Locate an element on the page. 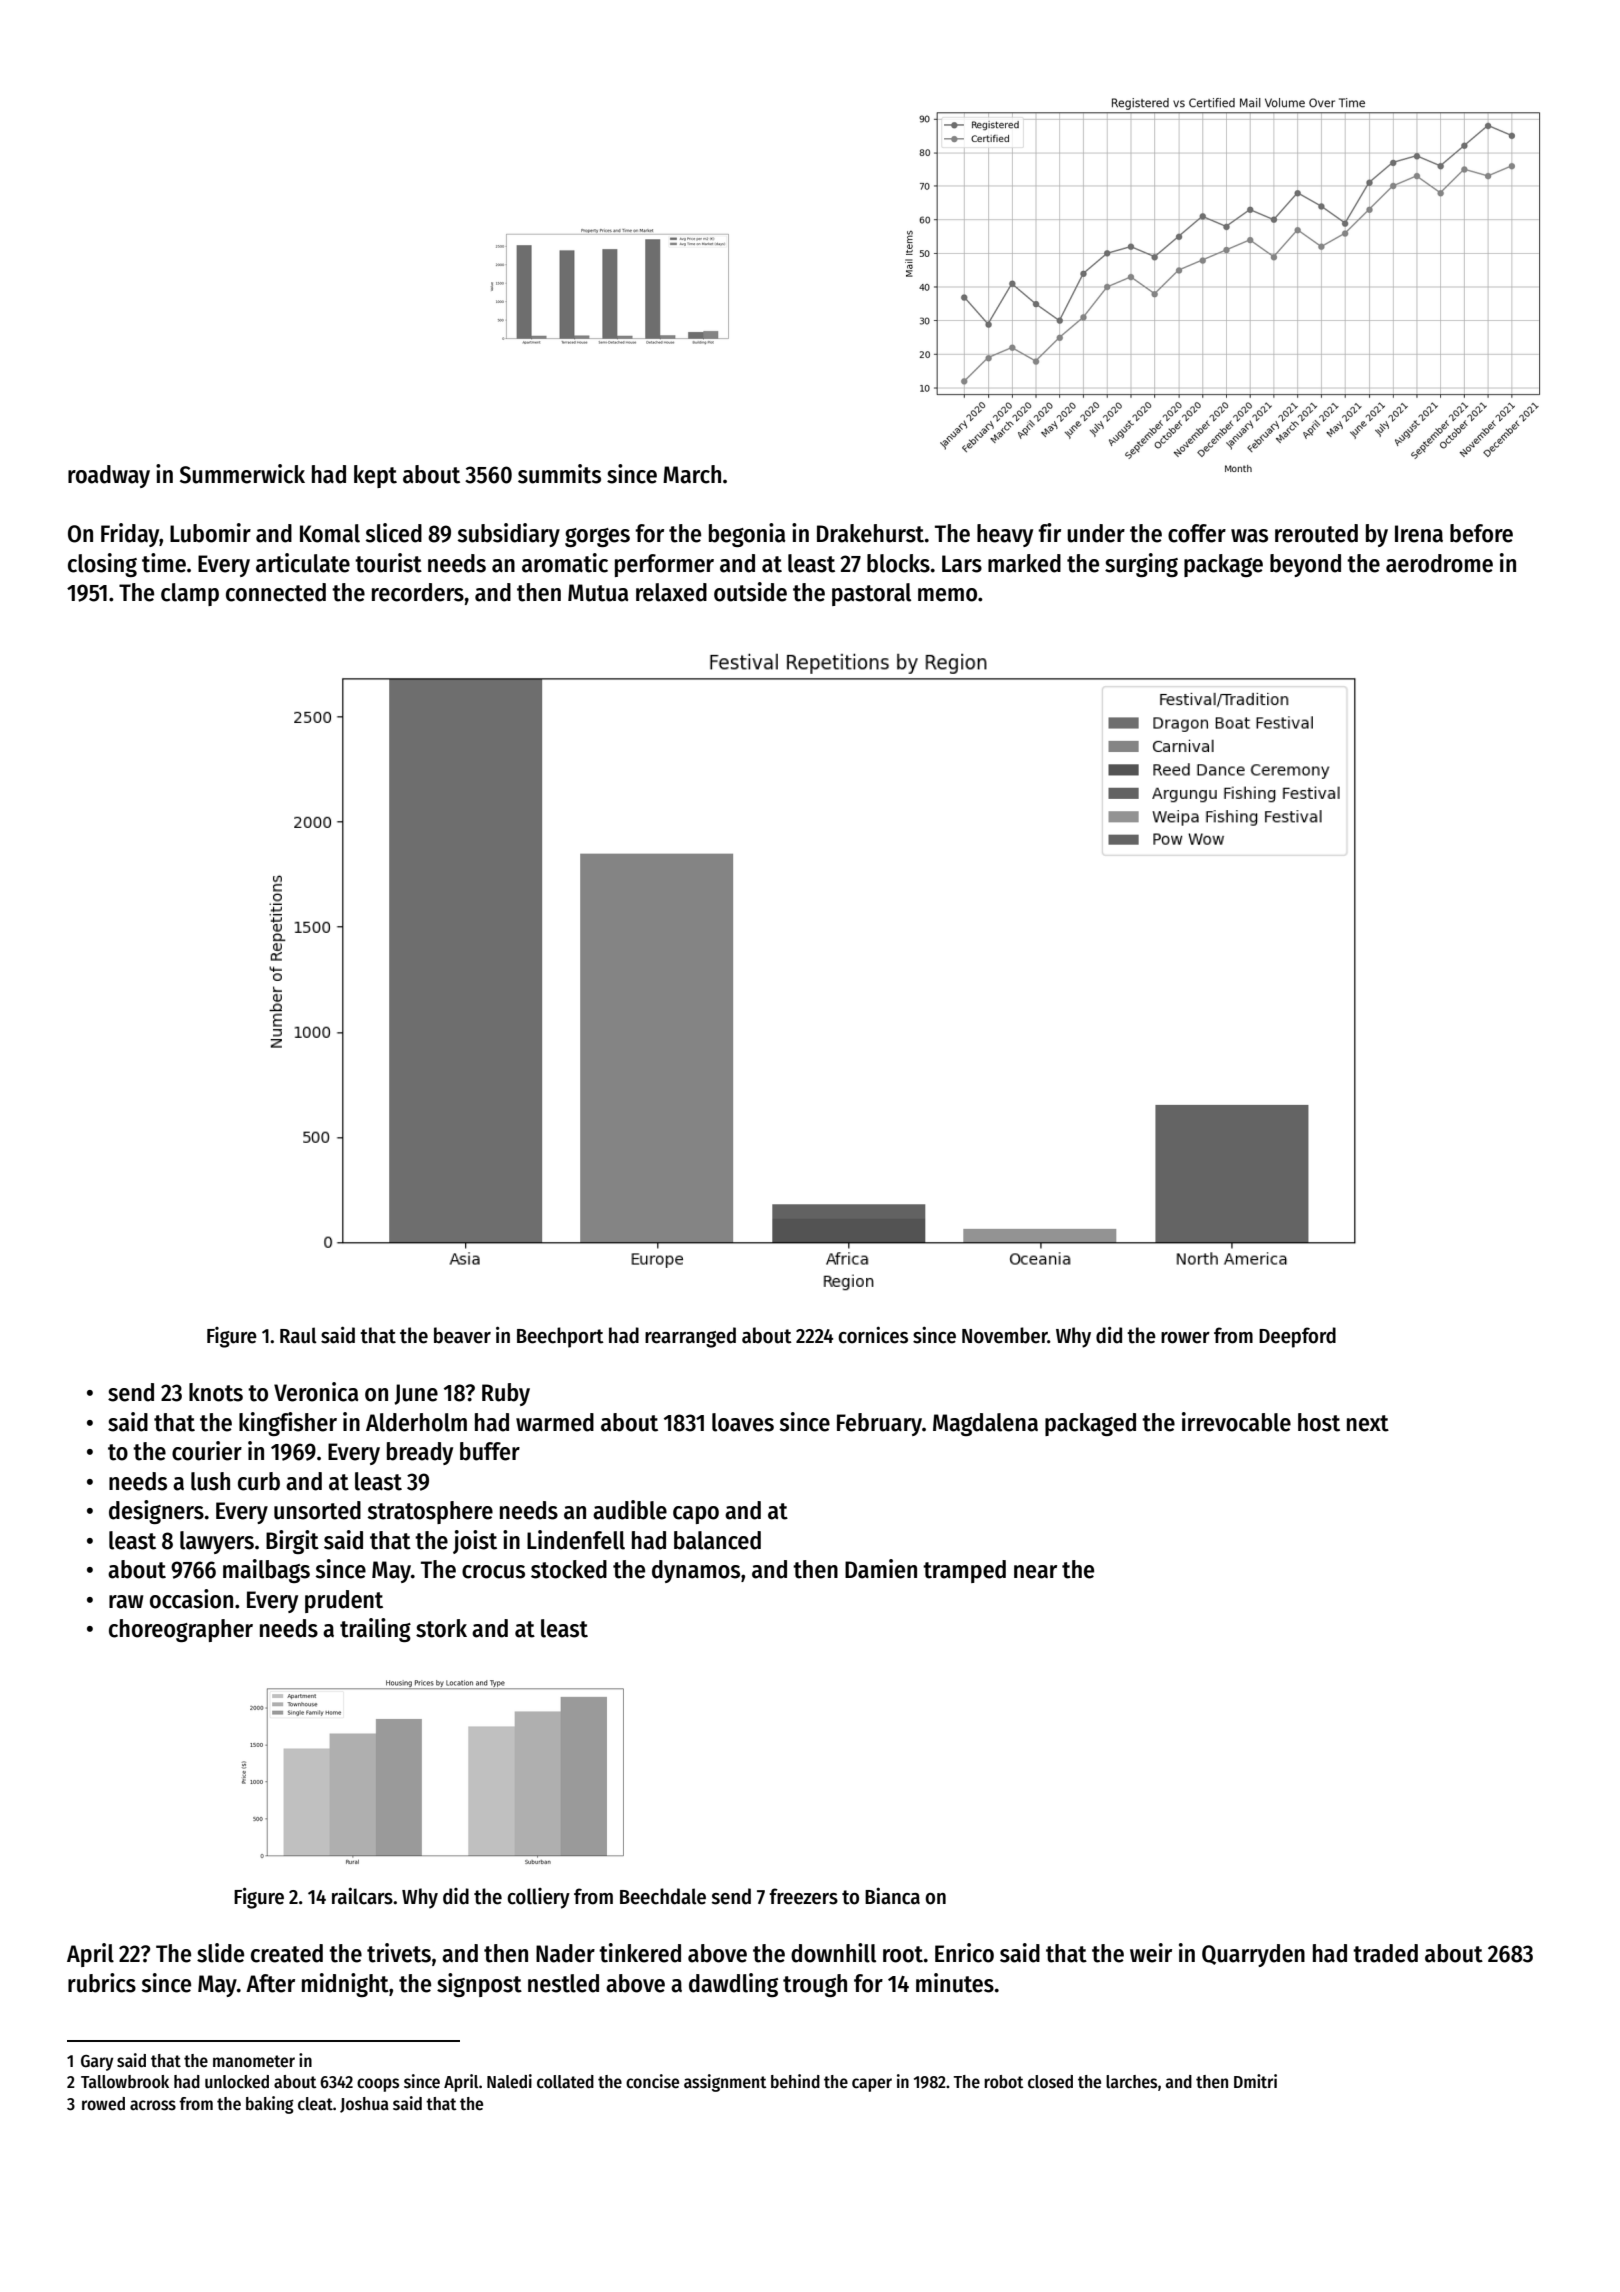 The image size is (1620, 2292). Deepford is located at coordinates (1297, 1337).
